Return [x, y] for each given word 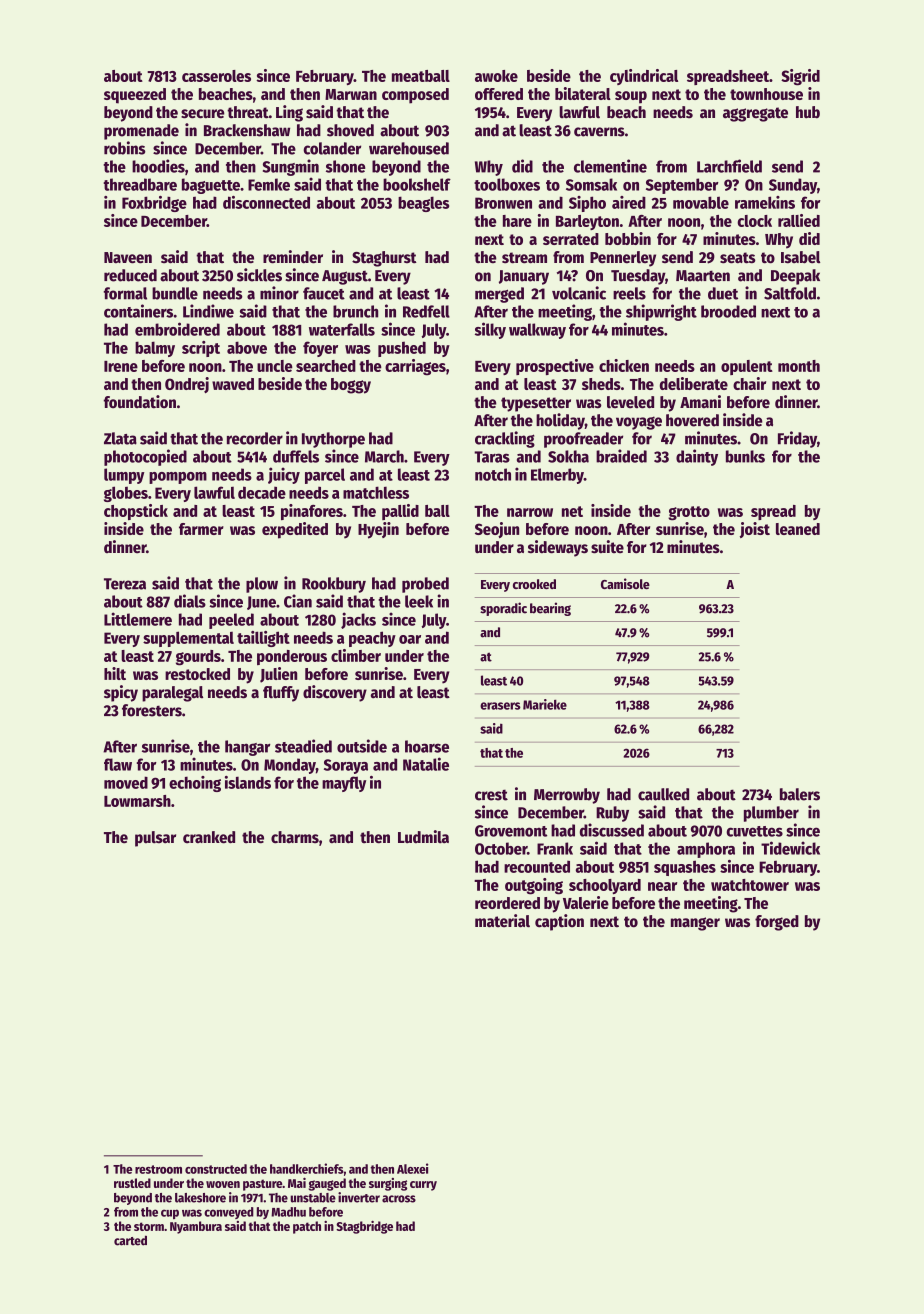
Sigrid [800, 77]
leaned [798, 529]
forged [777, 923]
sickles [259, 275]
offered [499, 94]
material [502, 921]
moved [126, 782]
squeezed [135, 96]
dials [190, 601]
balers [800, 794]
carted [130, 1240]
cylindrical [644, 77]
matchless [376, 492]
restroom [158, 1169]
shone [345, 166]
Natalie [426, 764]
